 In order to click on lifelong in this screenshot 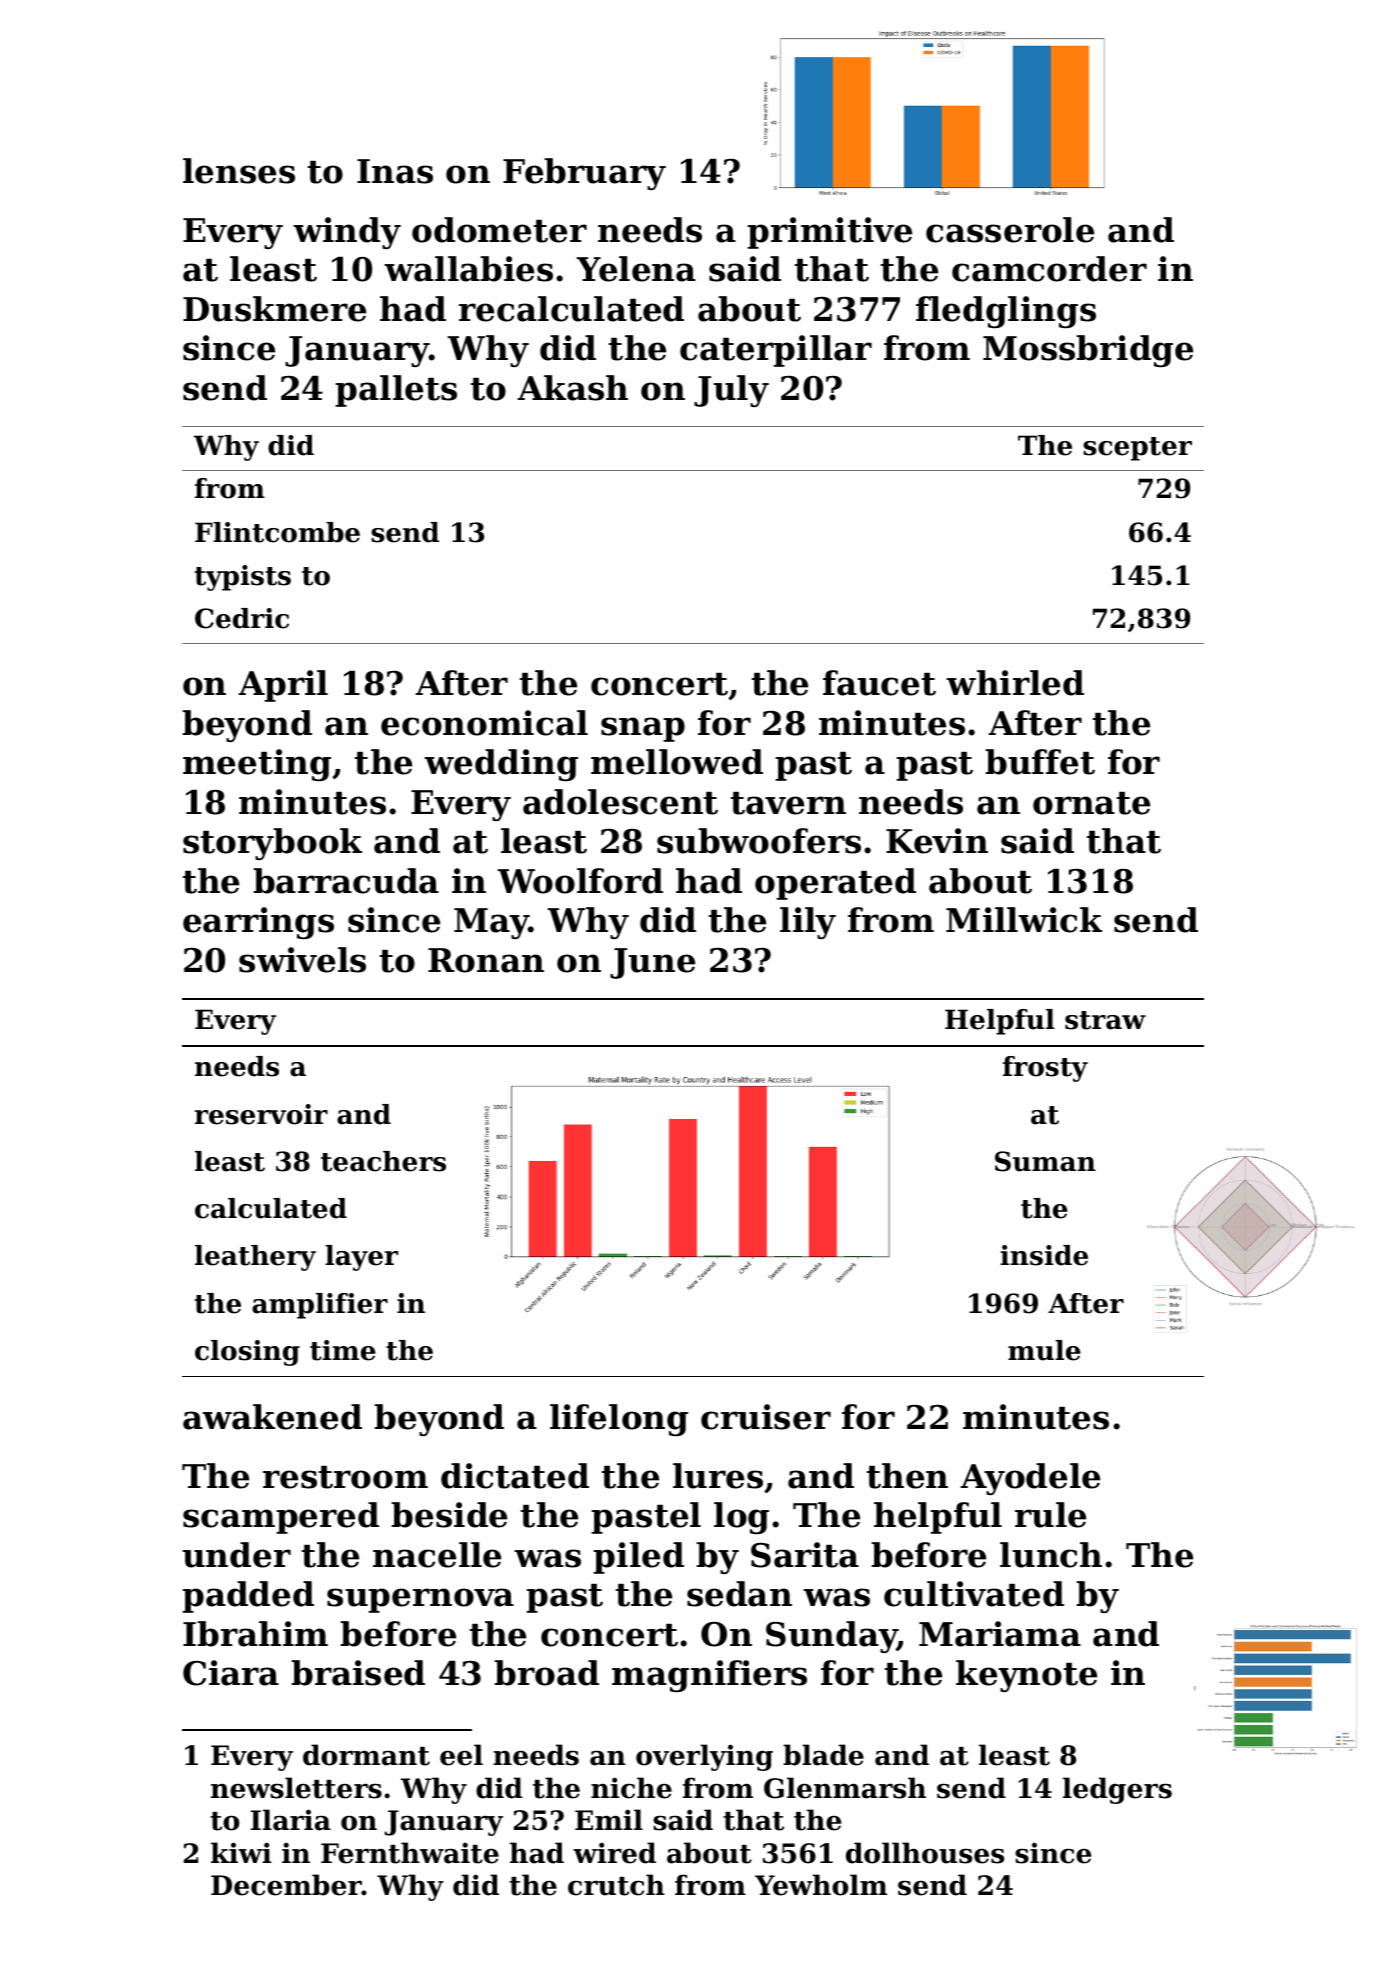, I will do `click(619, 1420)`.
